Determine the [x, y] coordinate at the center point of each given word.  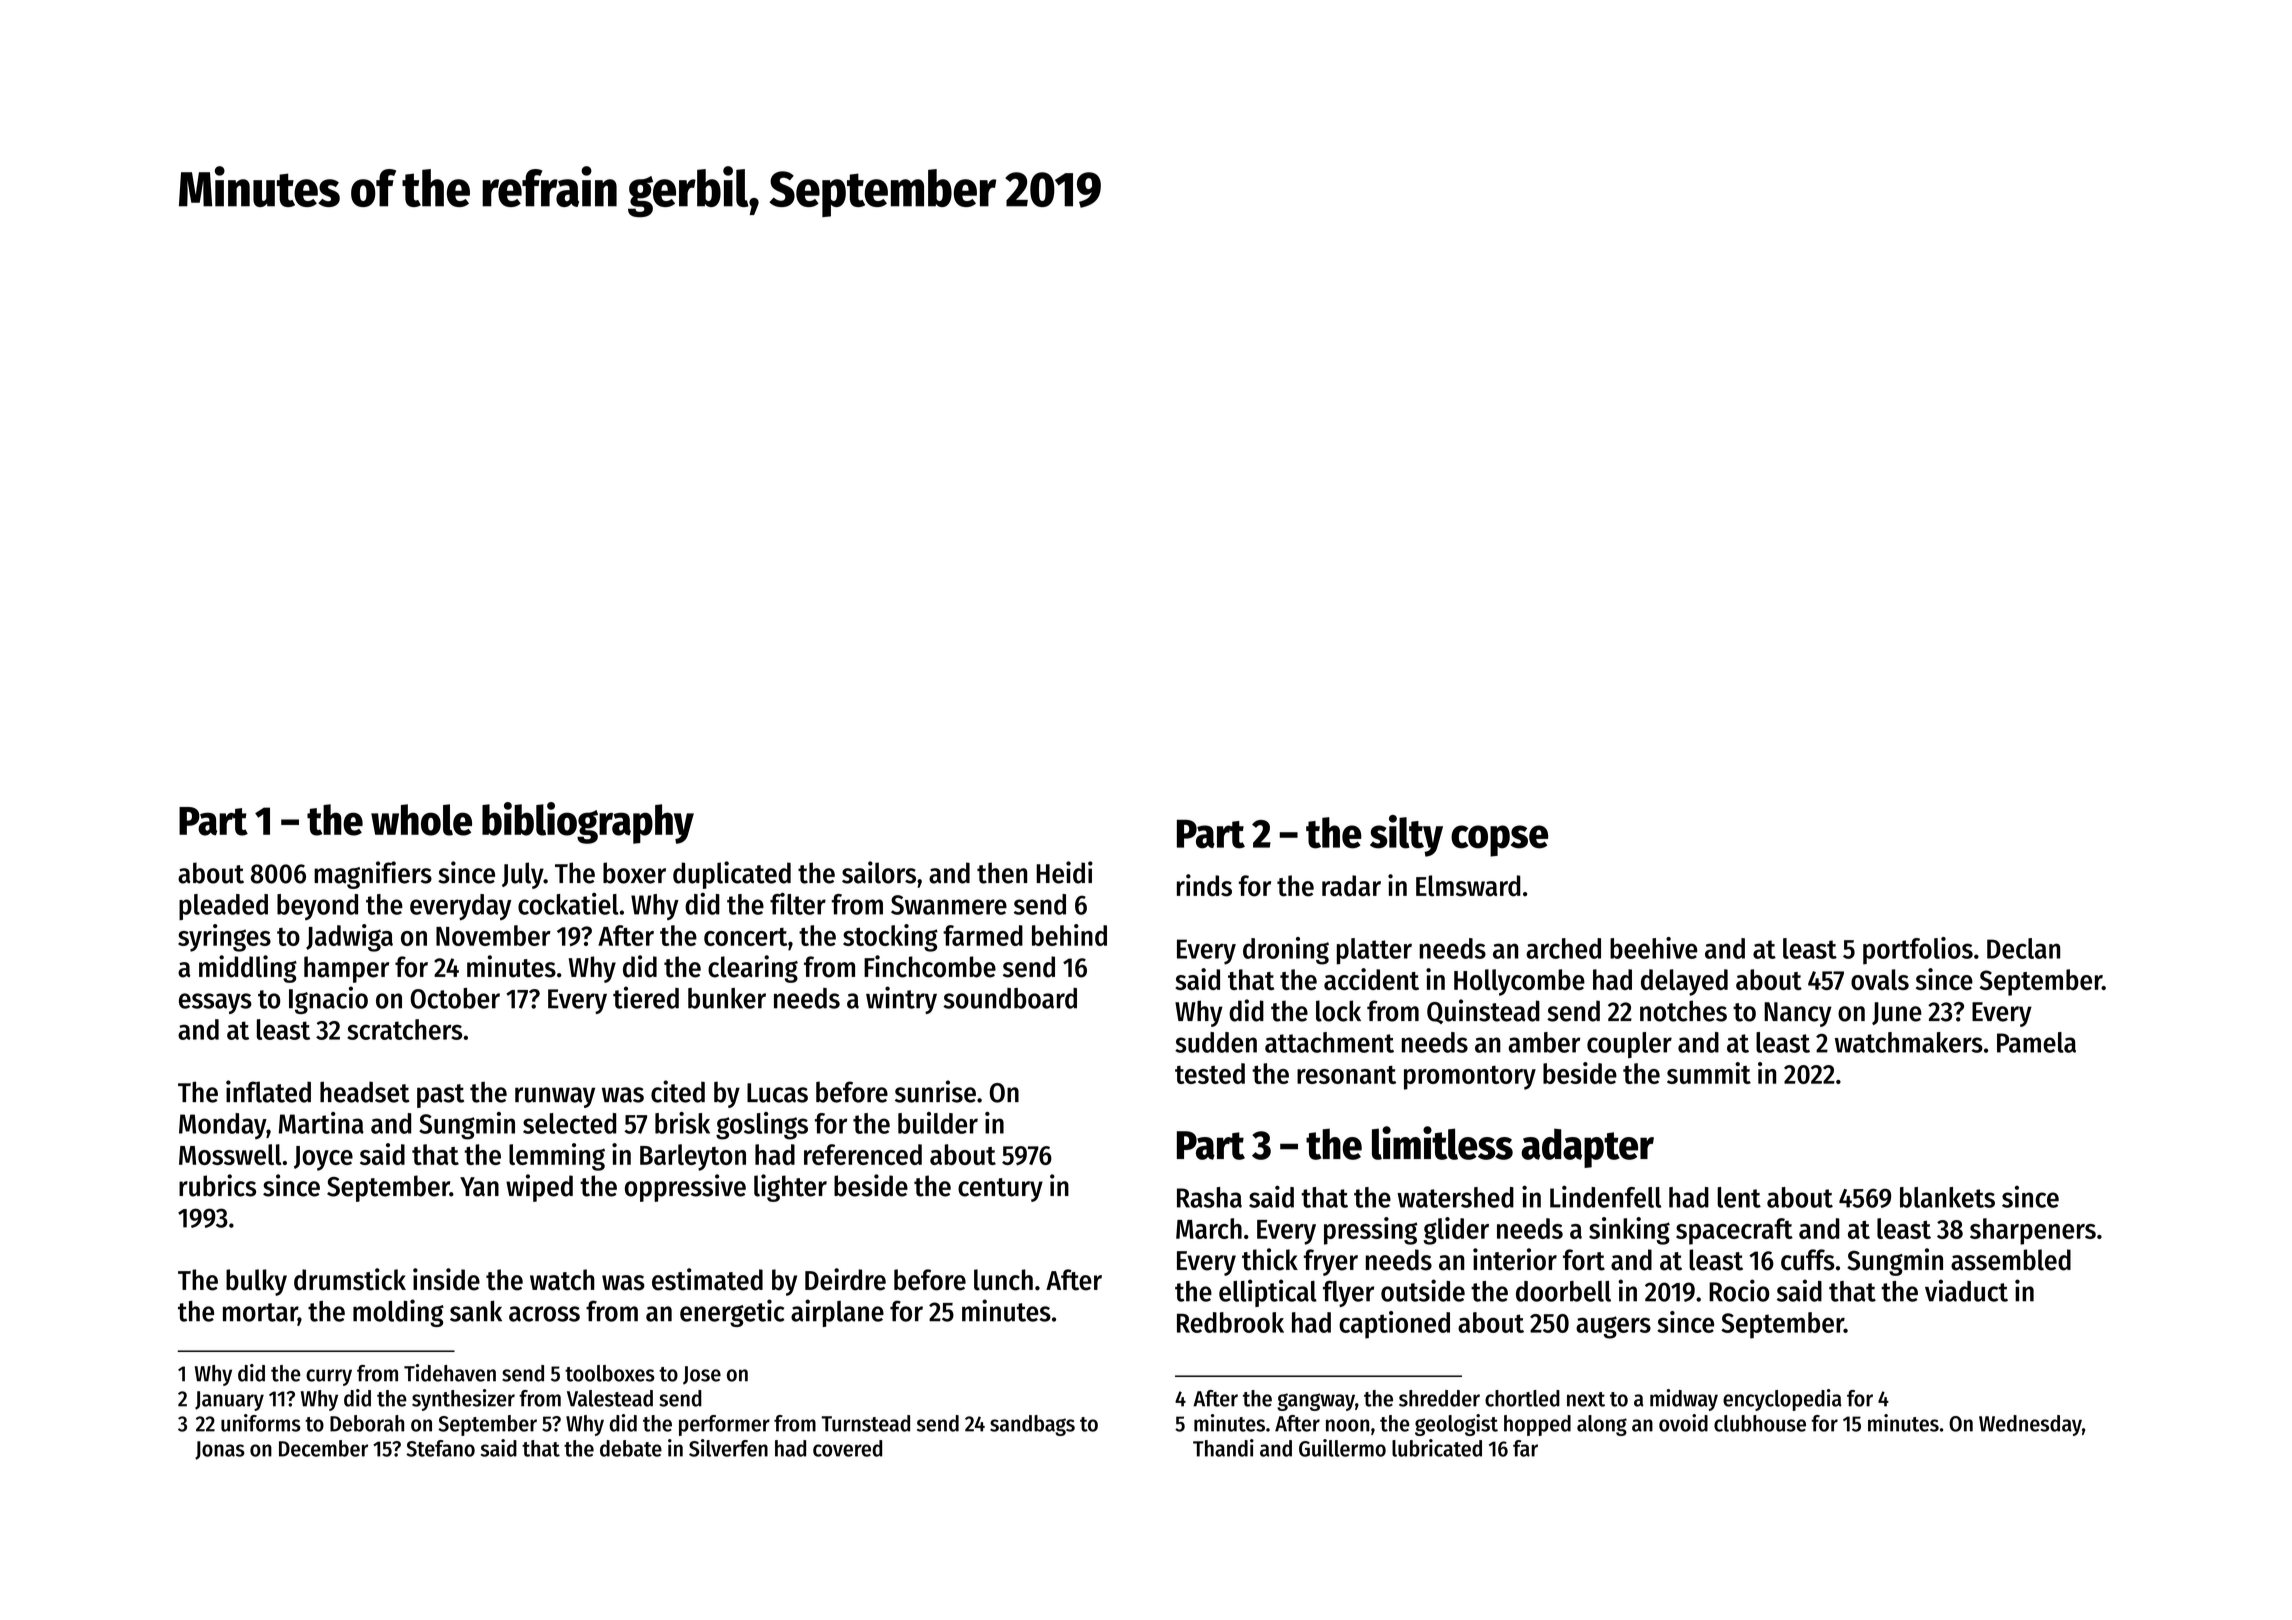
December [323, 1448]
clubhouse [1760, 1423]
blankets [1947, 1197]
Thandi [1223, 1448]
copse [1499, 841]
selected [569, 1123]
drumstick [350, 1279]
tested [1210, 1073]
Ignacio [328, 1000]
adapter [1587, 1148]
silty [1406, 836]
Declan [2023, 948]
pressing [1371, 1231]
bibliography [588, 823]
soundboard [1010, 998]
